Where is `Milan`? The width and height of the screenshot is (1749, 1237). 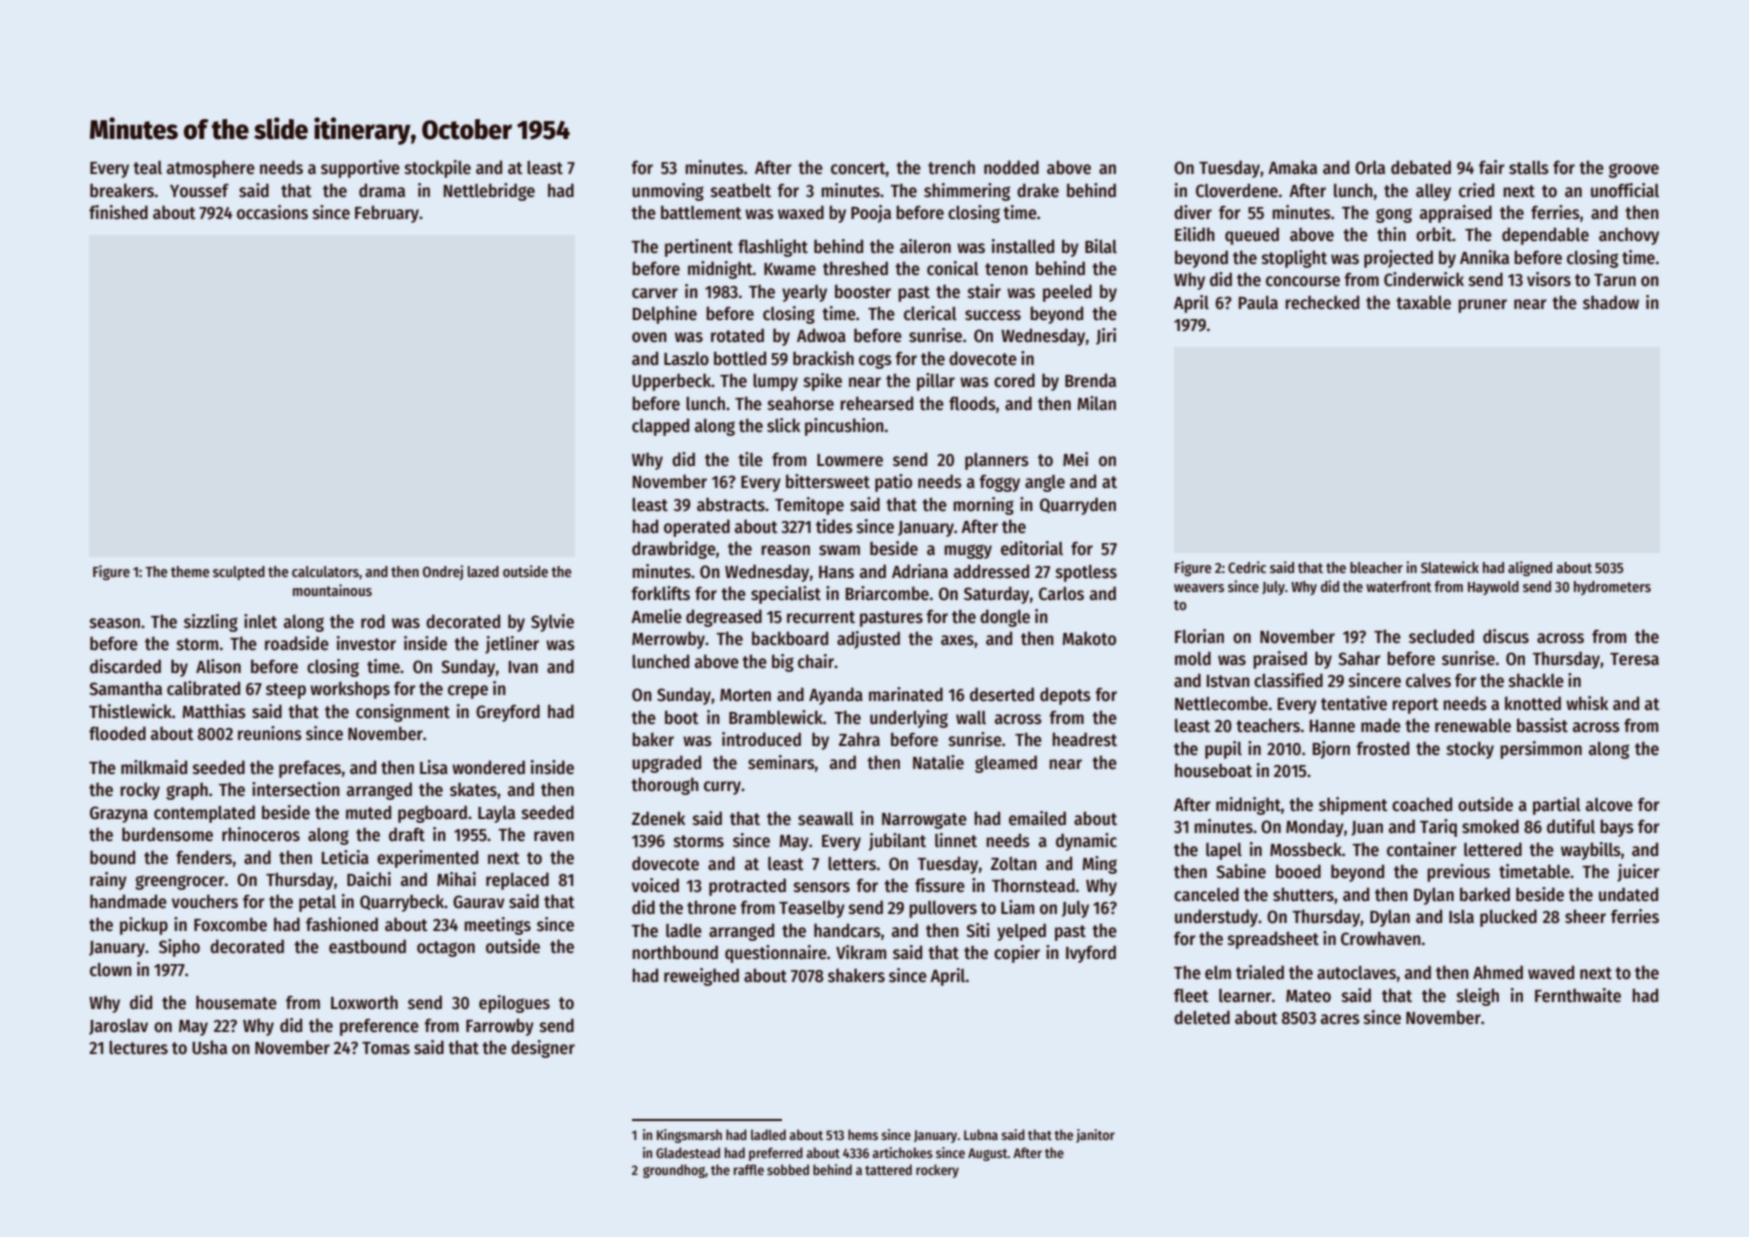
Milan is located at coordinates (1096, 403).
